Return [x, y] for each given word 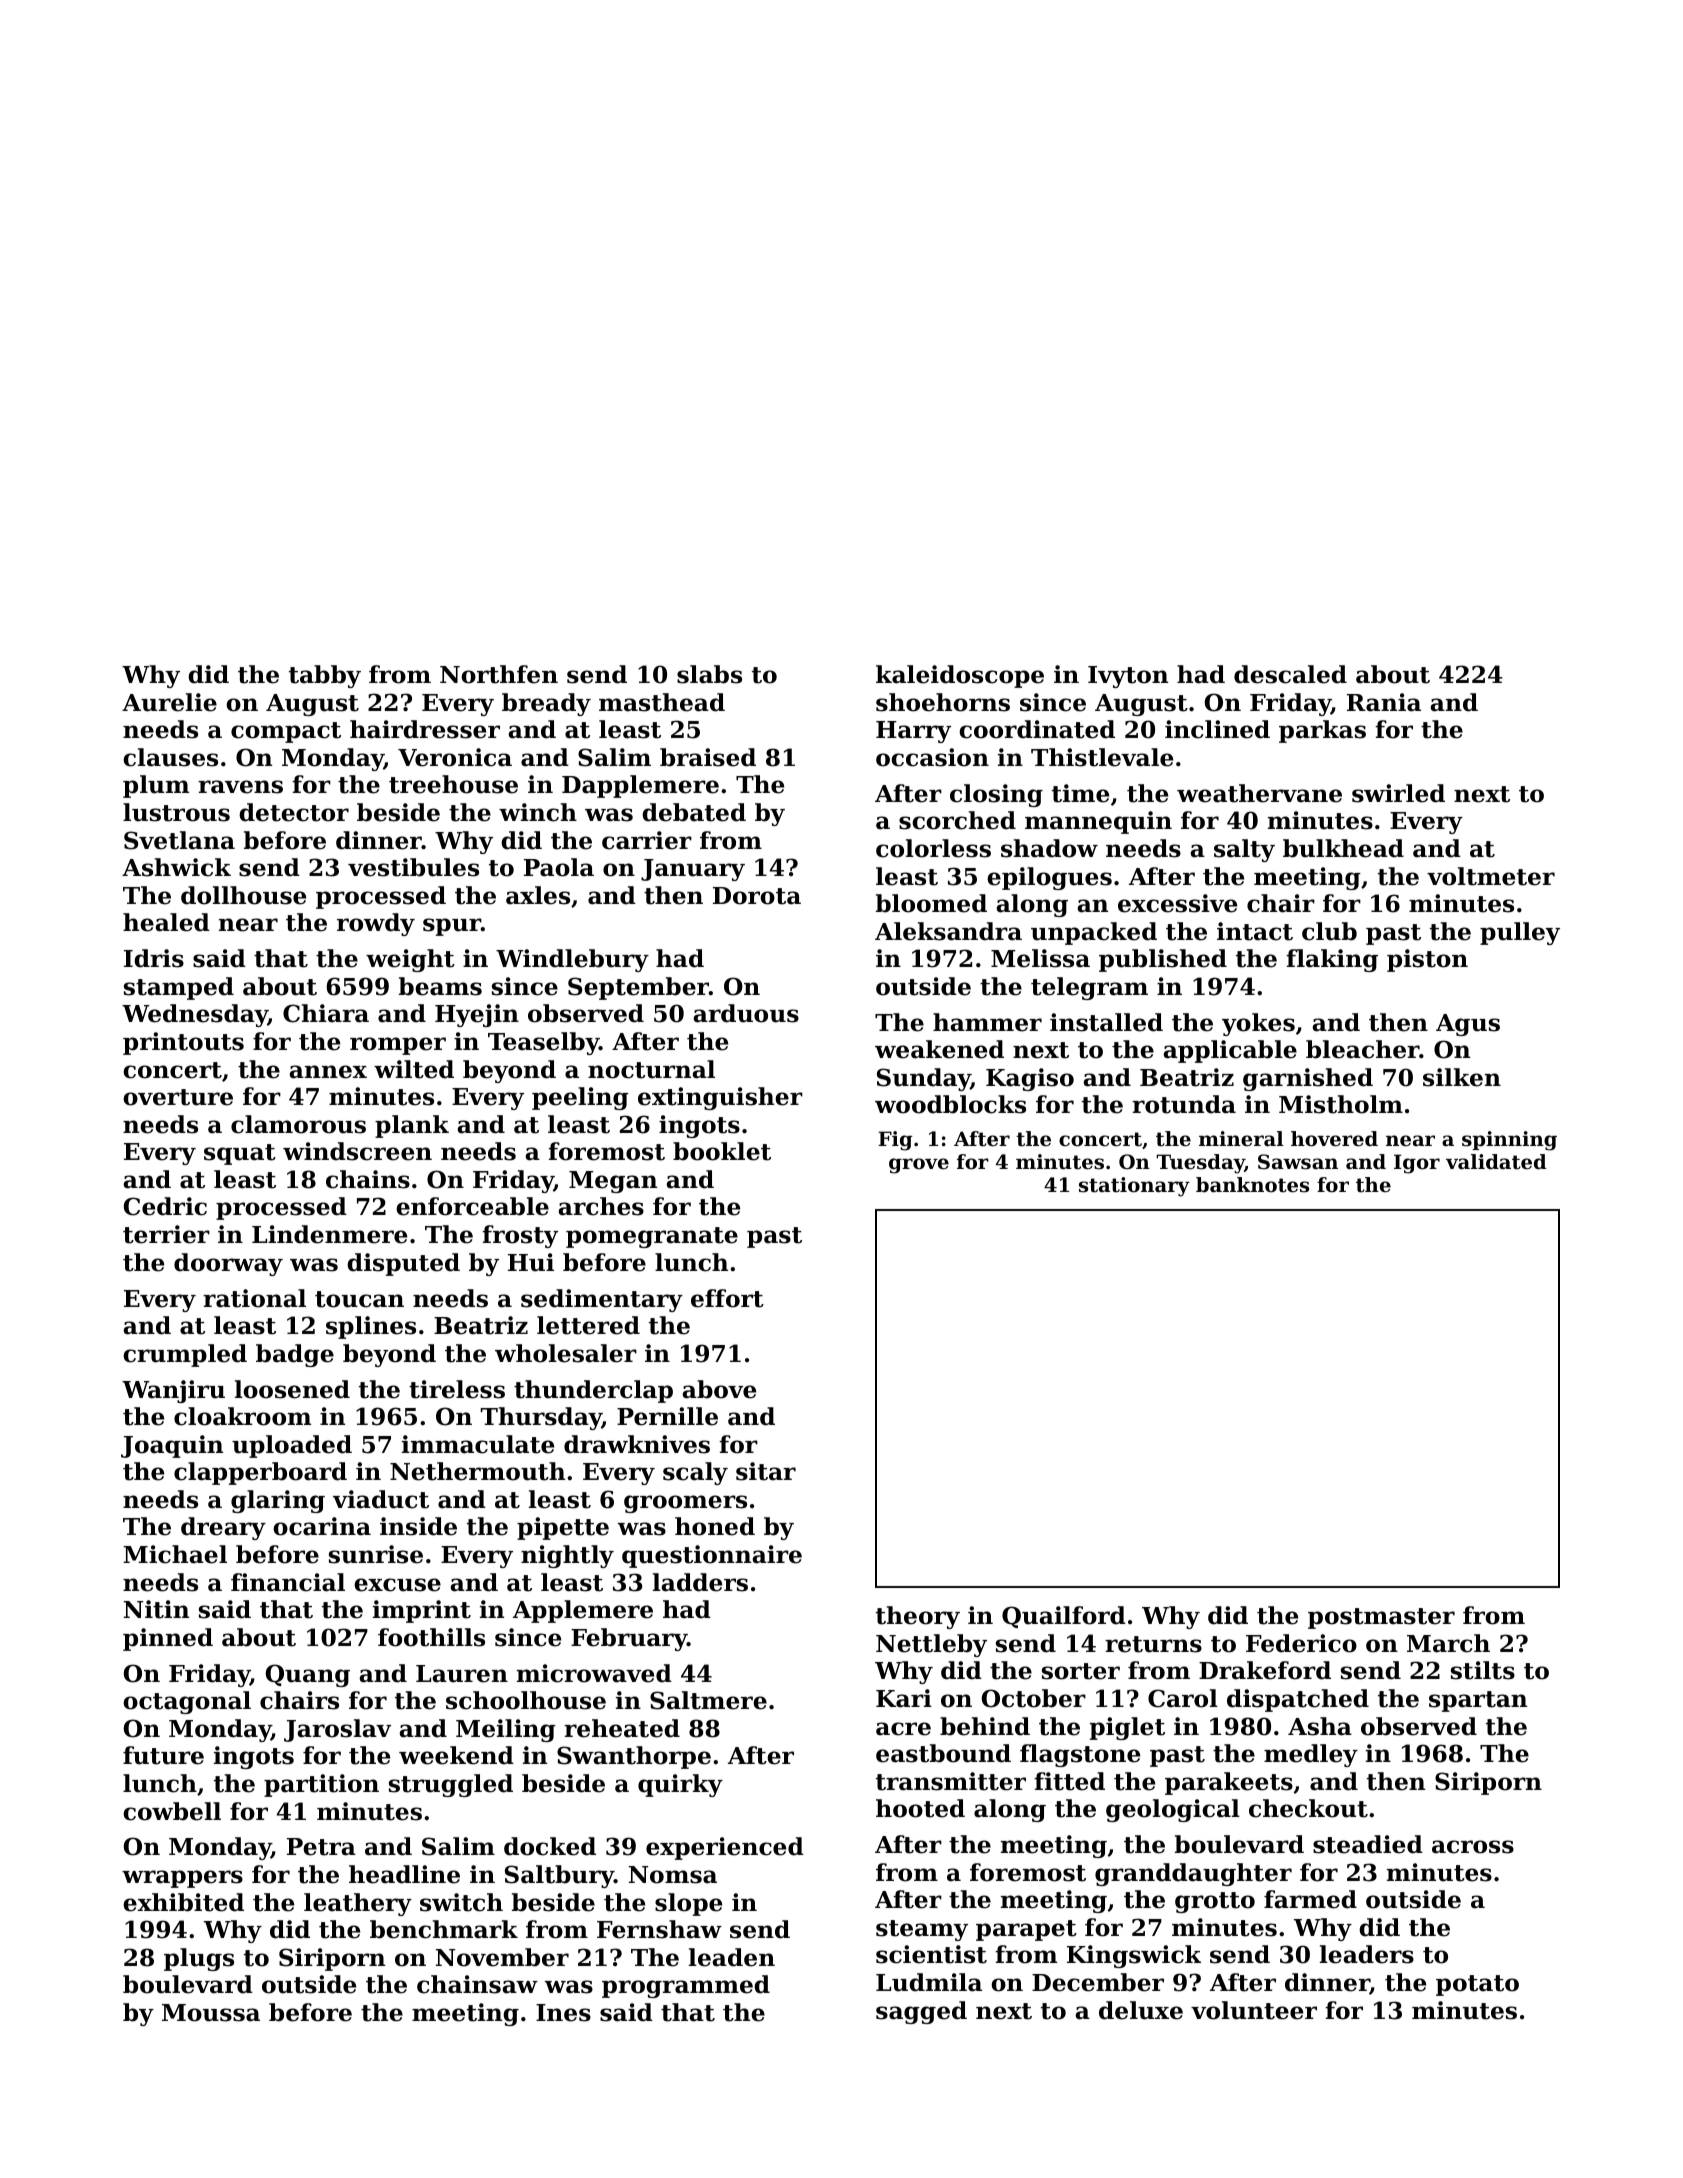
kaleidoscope [960, 676]
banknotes [1252, 1185]
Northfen [499, 674]
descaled [1290, 674]
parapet [1026, 1930]
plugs [199, 1959]
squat [240, 1154]
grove [919, 1166]
